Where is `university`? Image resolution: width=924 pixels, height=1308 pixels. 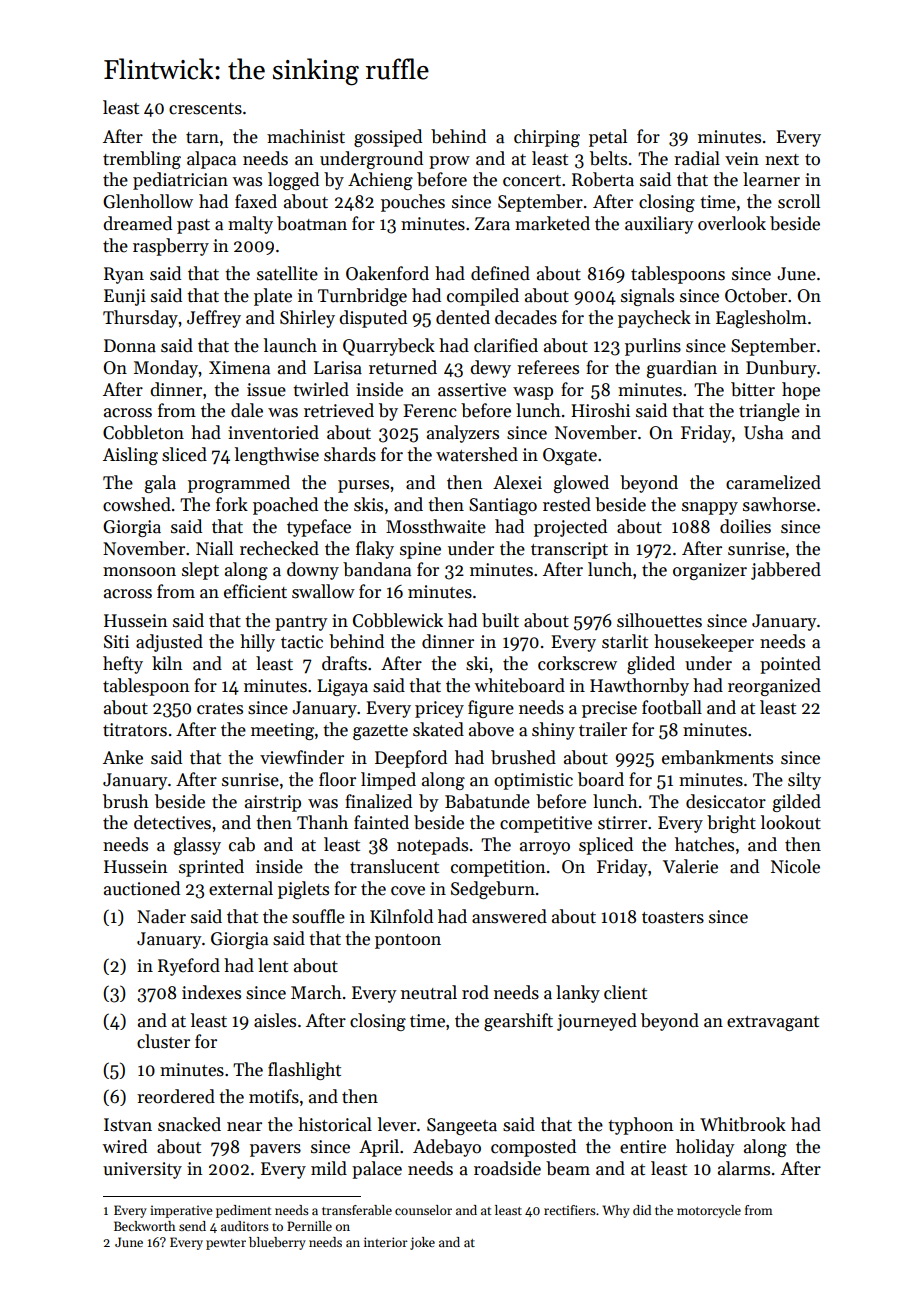
university is located at coordinates (142, 1170).
